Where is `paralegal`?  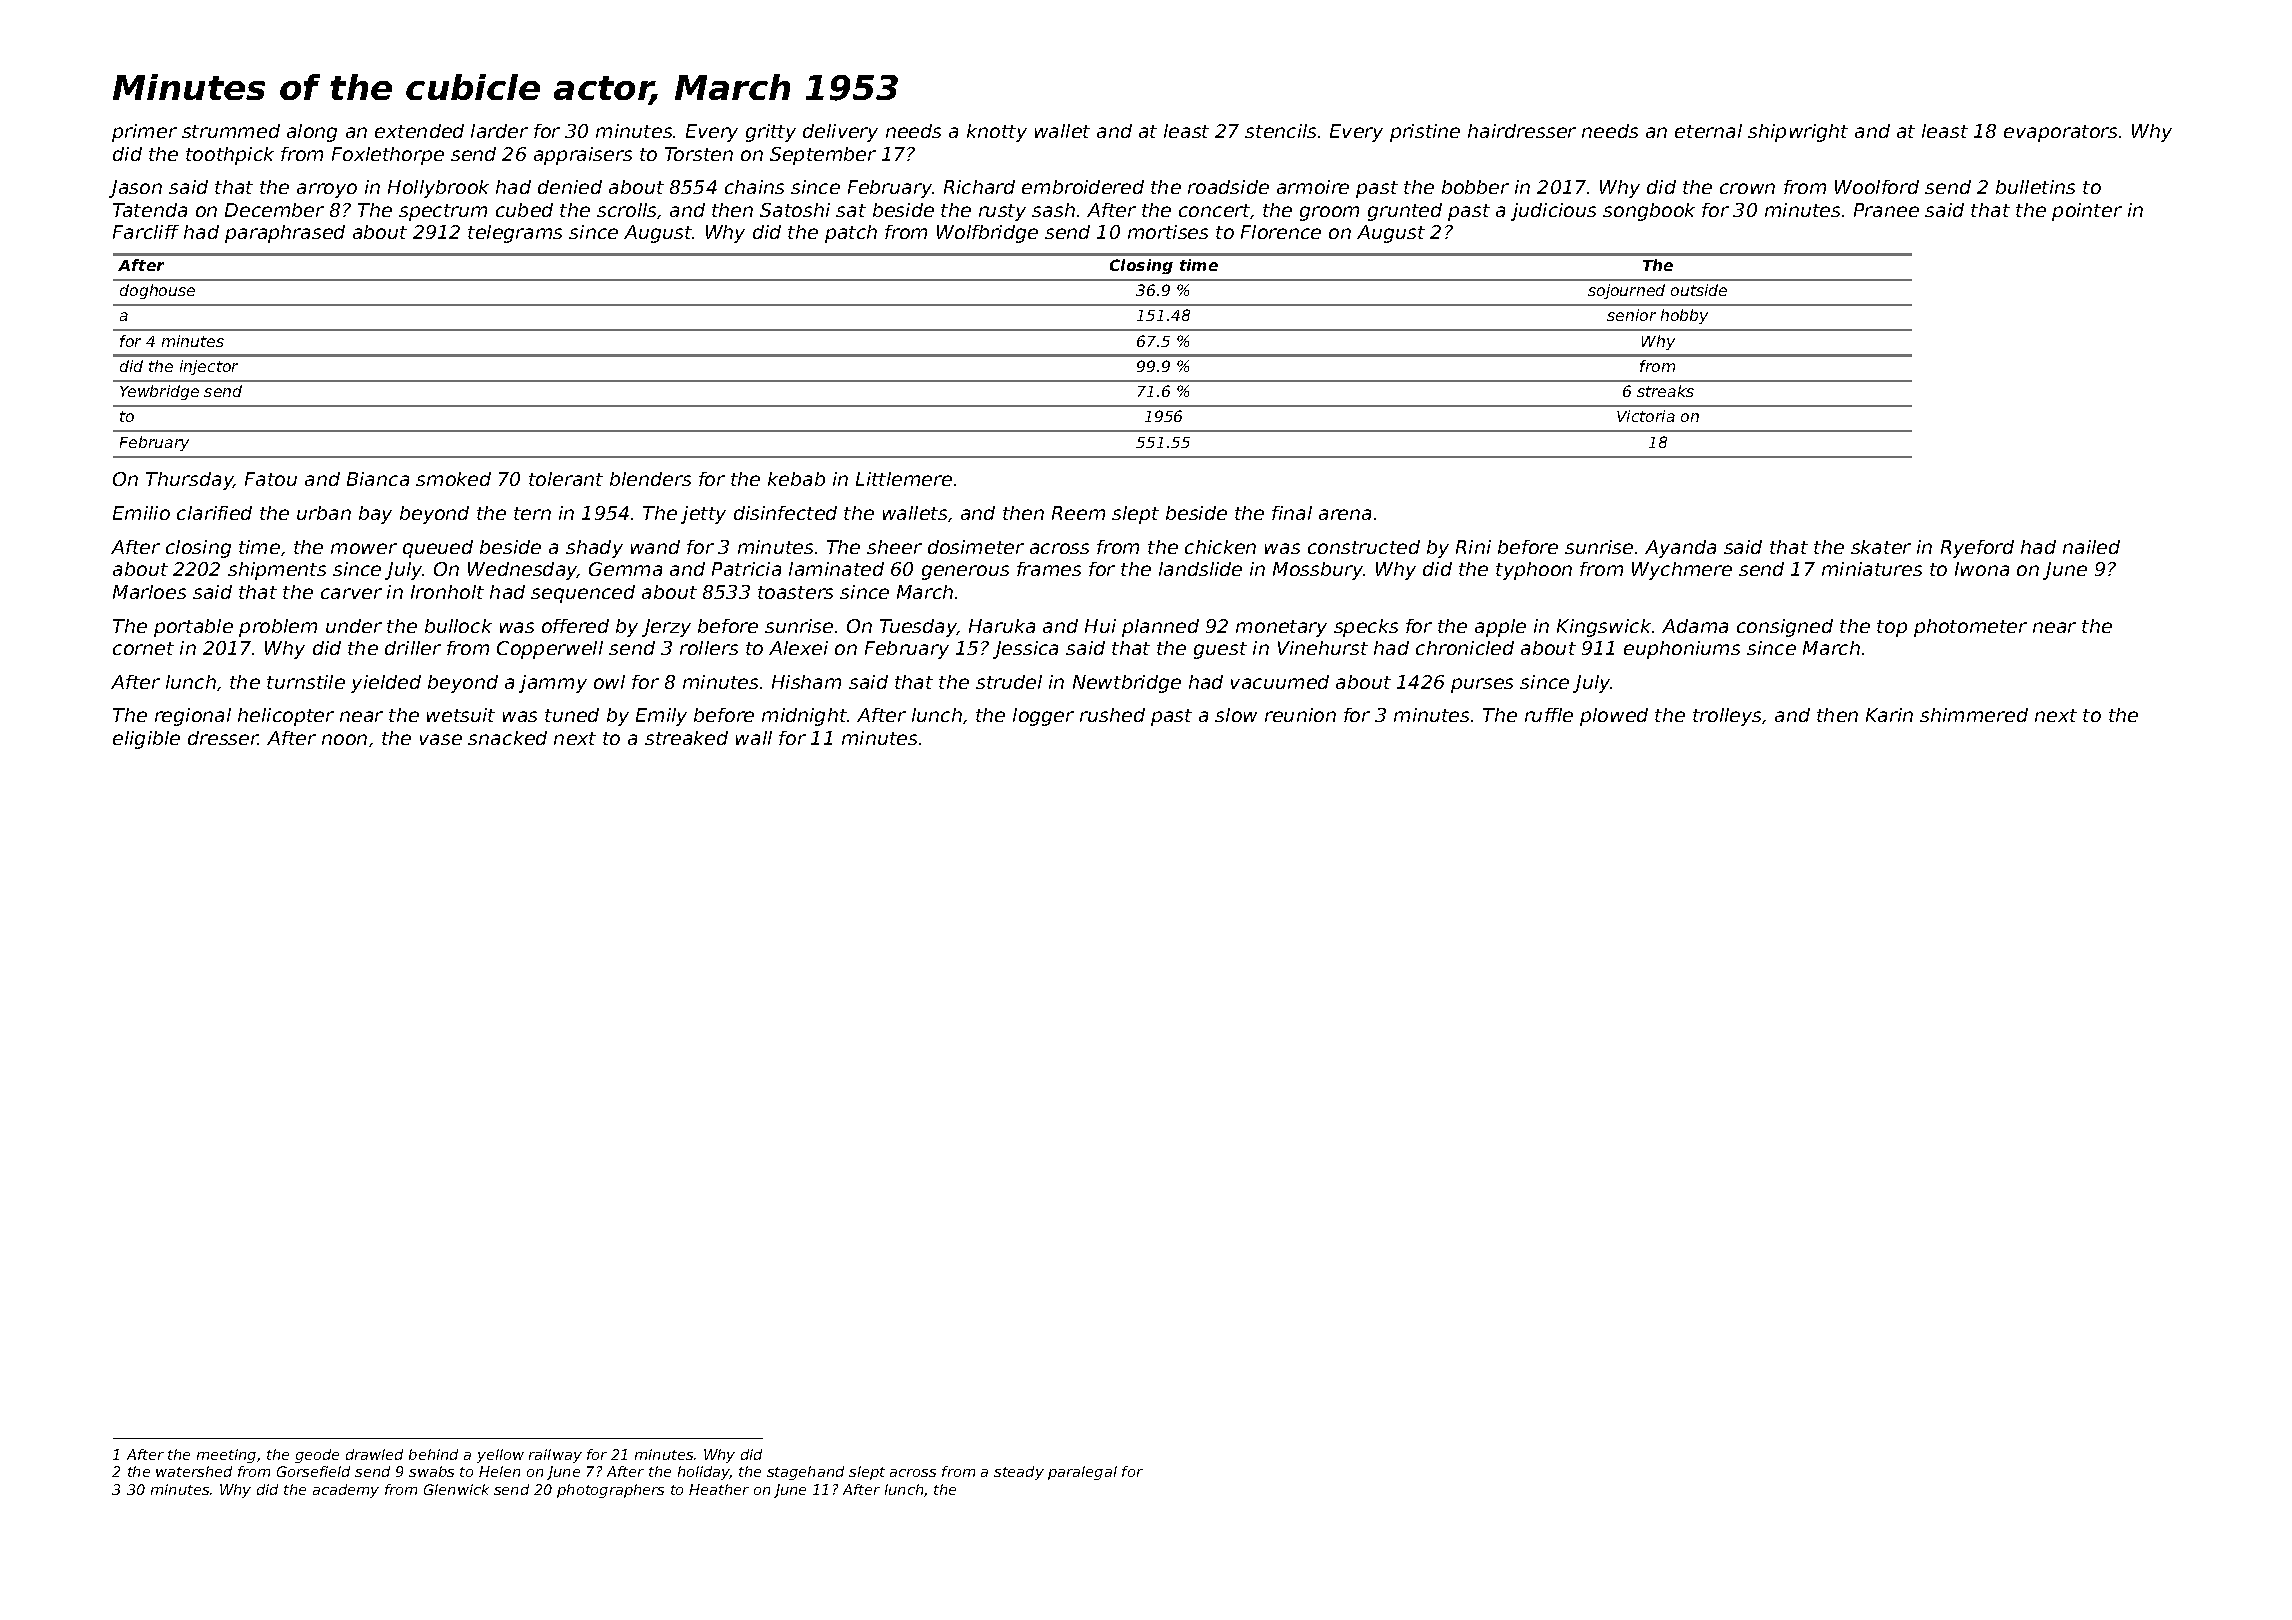
paralegal is located at coordinates (1082, 1473).
